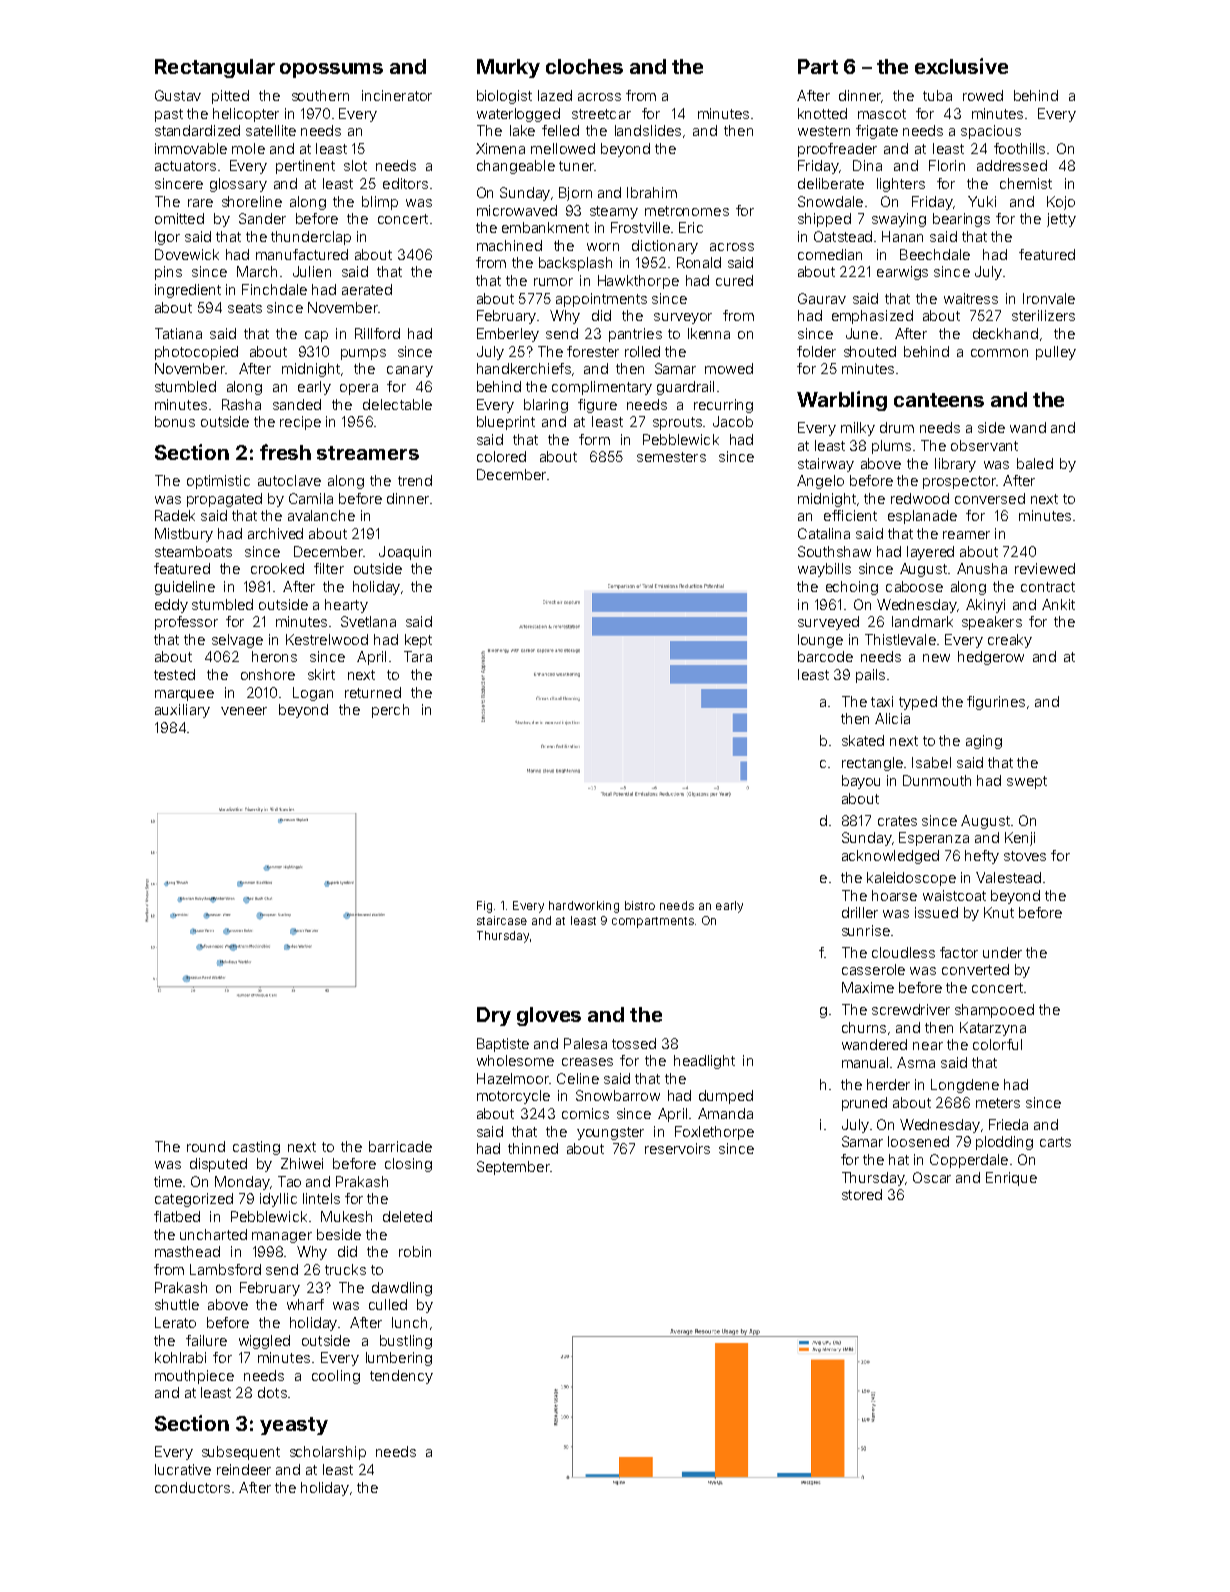 The image size is (1230, 1592). Describe the element at coordinates (1055, 1142) in the screenshot. I see `carts` at that location.
